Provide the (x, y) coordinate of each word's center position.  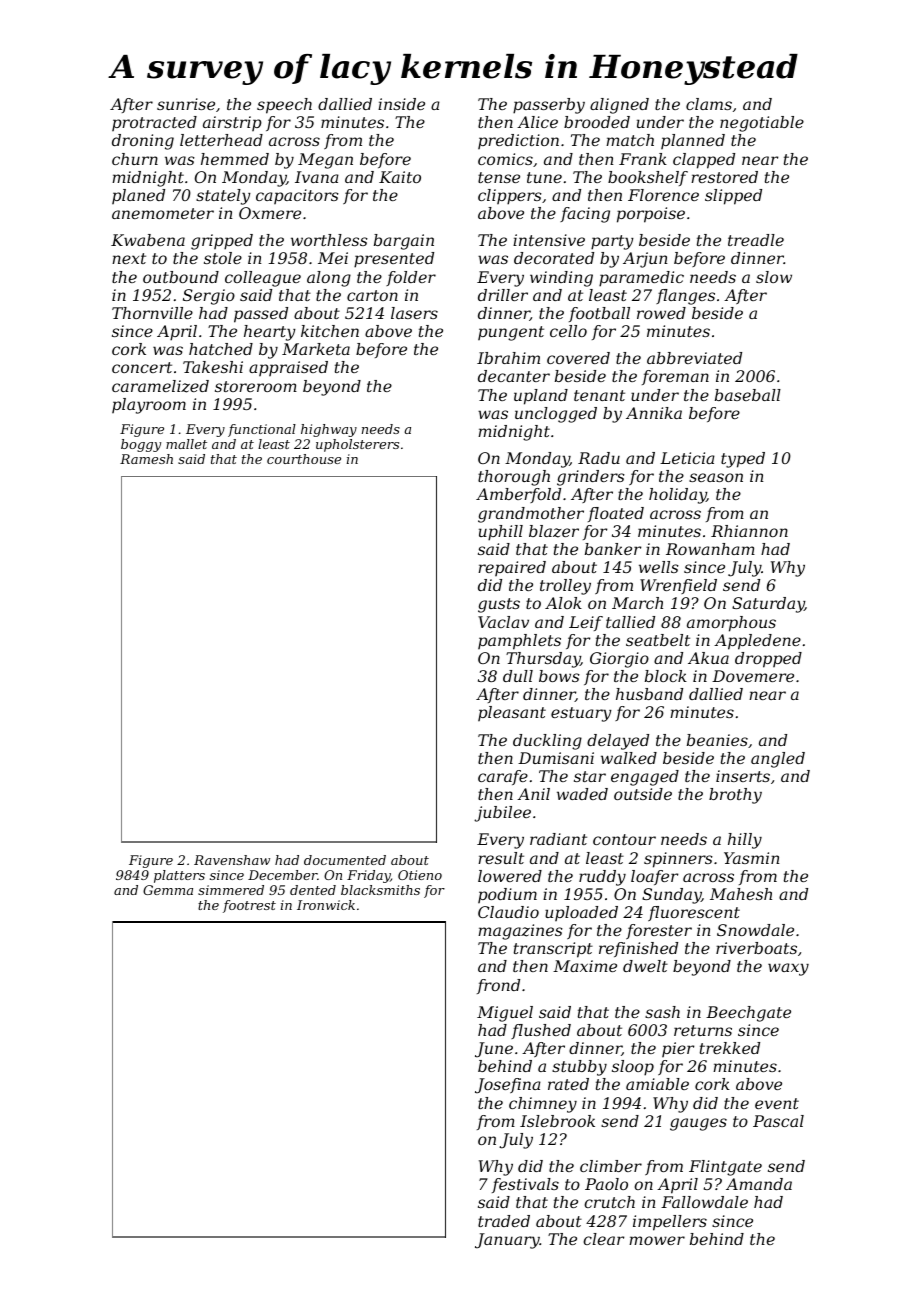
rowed (661, 313)
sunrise (186, 104)
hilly (745, 841)
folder (411, 278)
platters (179, 876)
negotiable (762, 124)
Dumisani (556, 758)
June (494, 1050)
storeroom (256, 386)
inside (401, 104)
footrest (249, 906)
